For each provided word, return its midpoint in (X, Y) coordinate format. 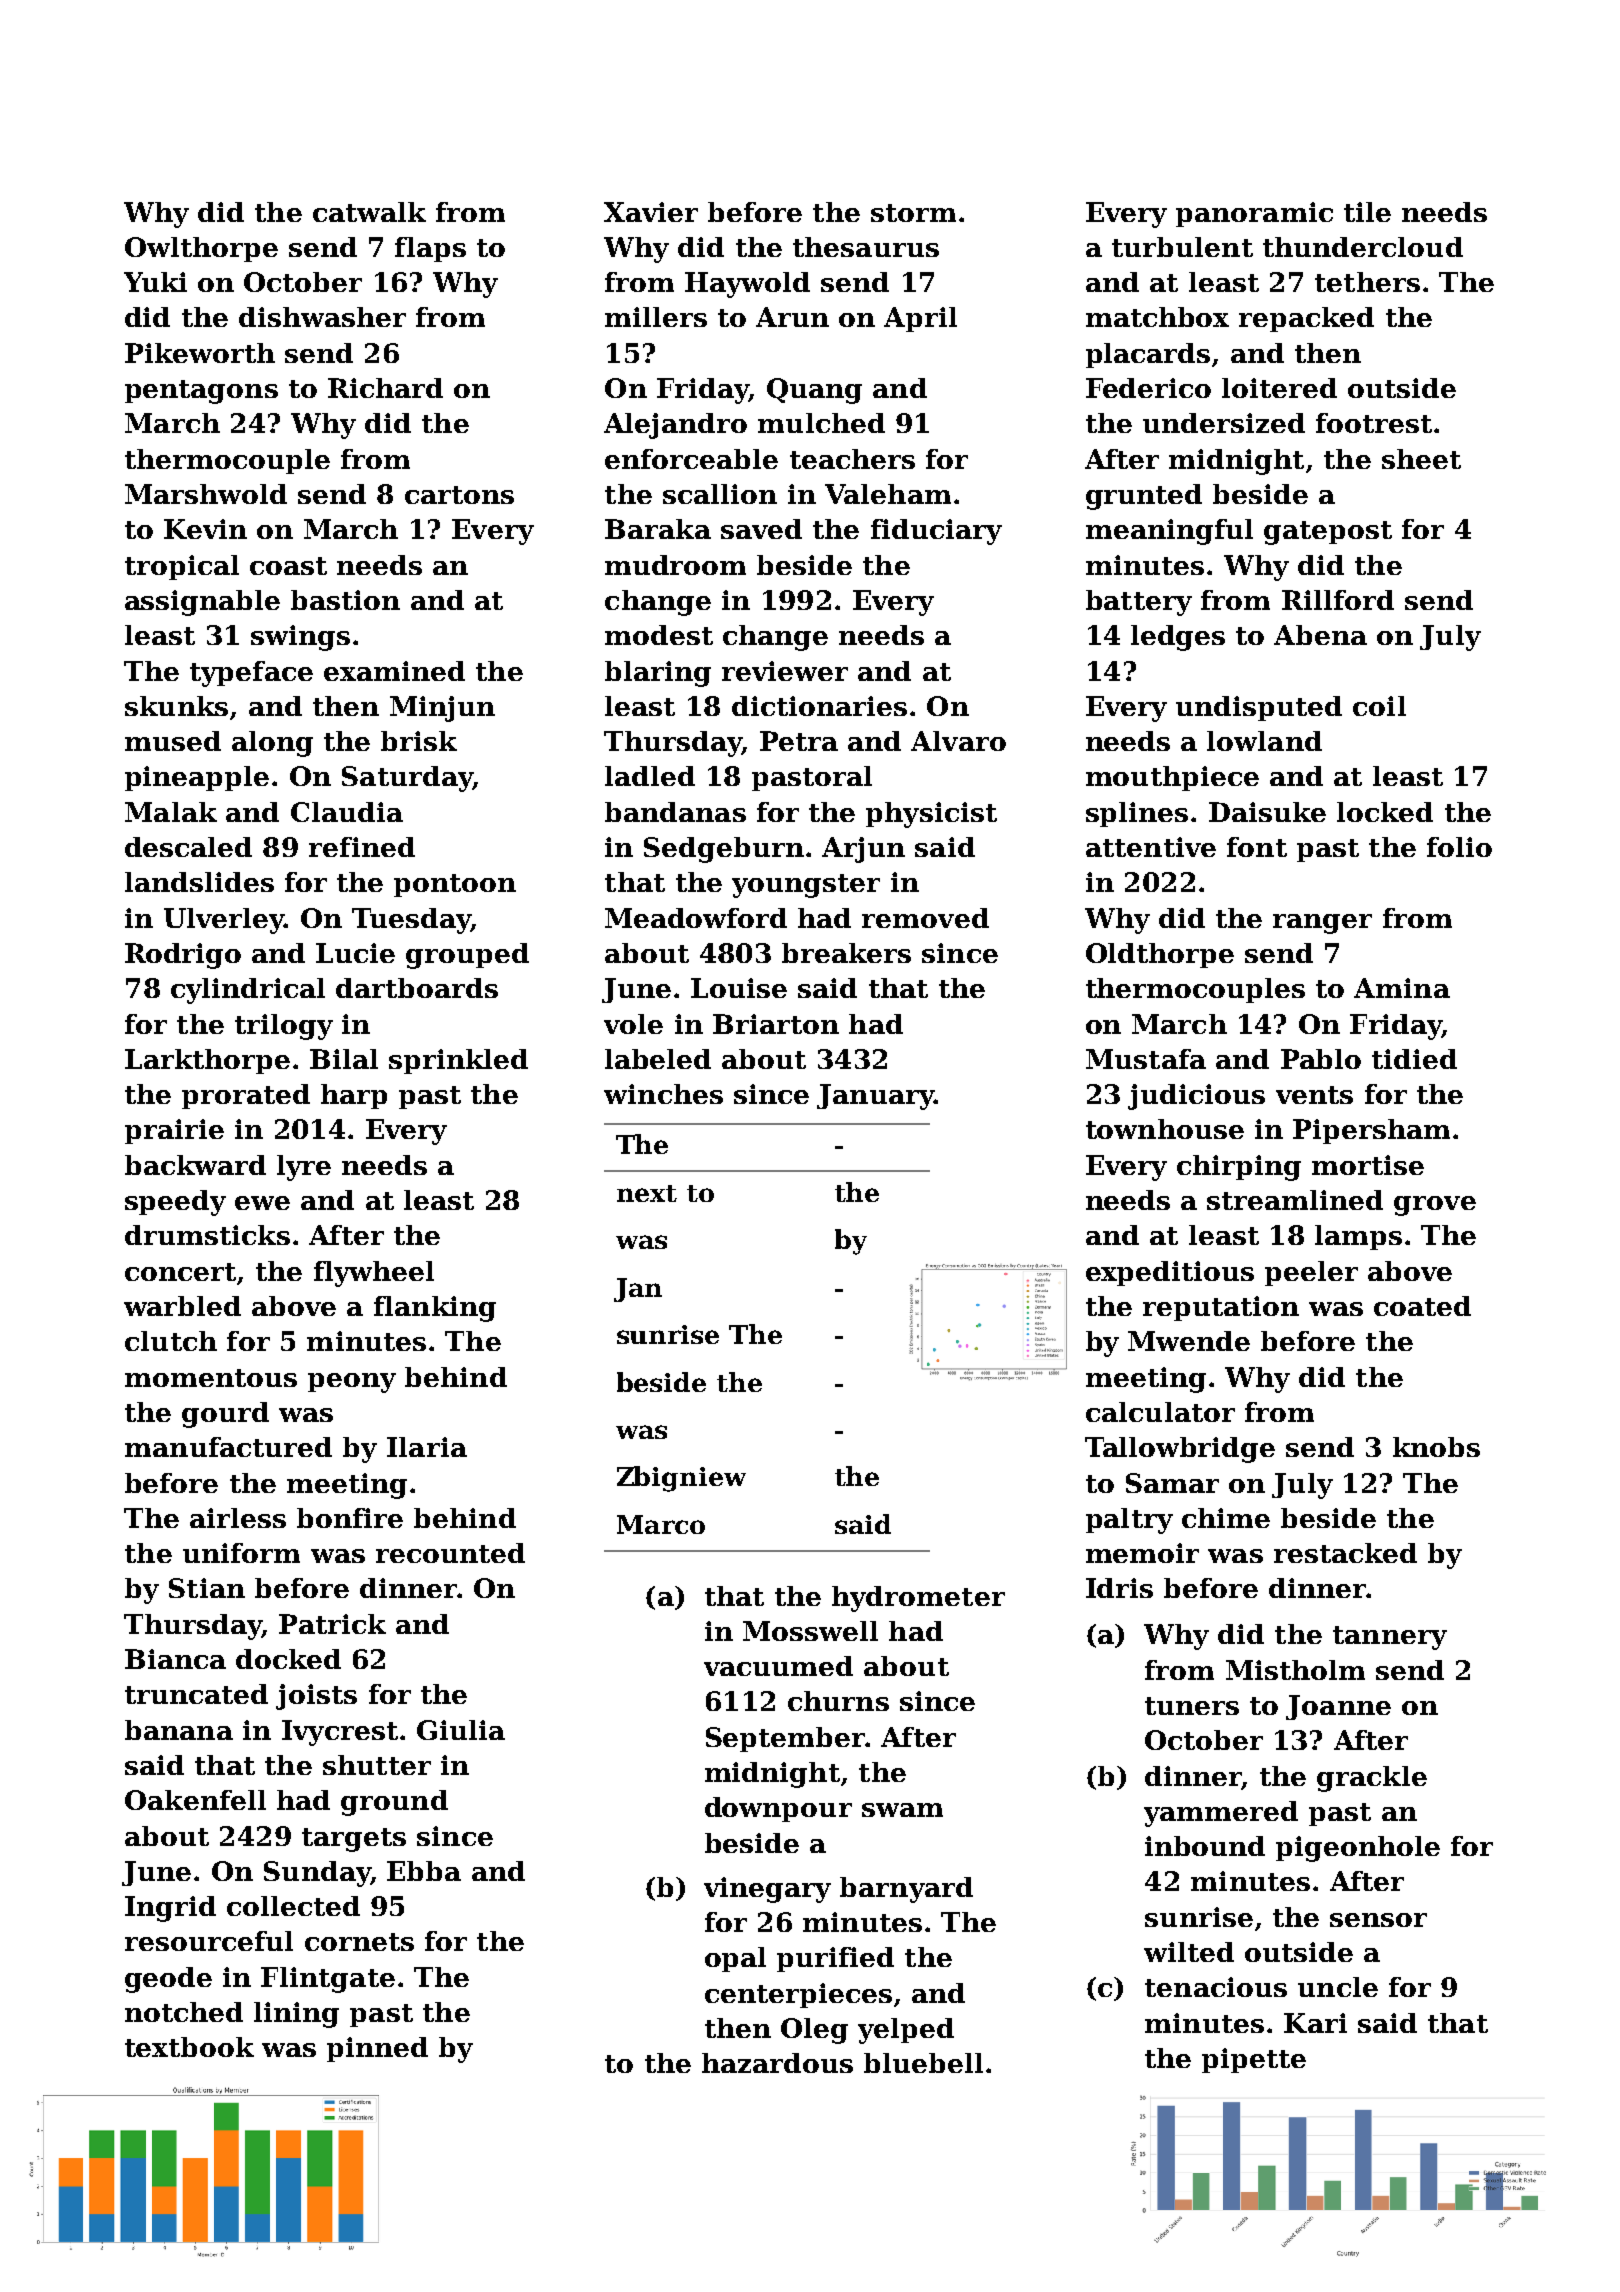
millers (656, 317)
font (1257, 847)
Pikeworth (200, 353)
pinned (377, 2049)
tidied (1414, 1059)
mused (173, 741)
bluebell (923, 2063)
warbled (182, 1306)
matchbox (1157, 317)
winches (663, 1094)
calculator (1160, 1412)
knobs (1436, 1447)
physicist (931, 815)
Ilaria (427, 1447)
